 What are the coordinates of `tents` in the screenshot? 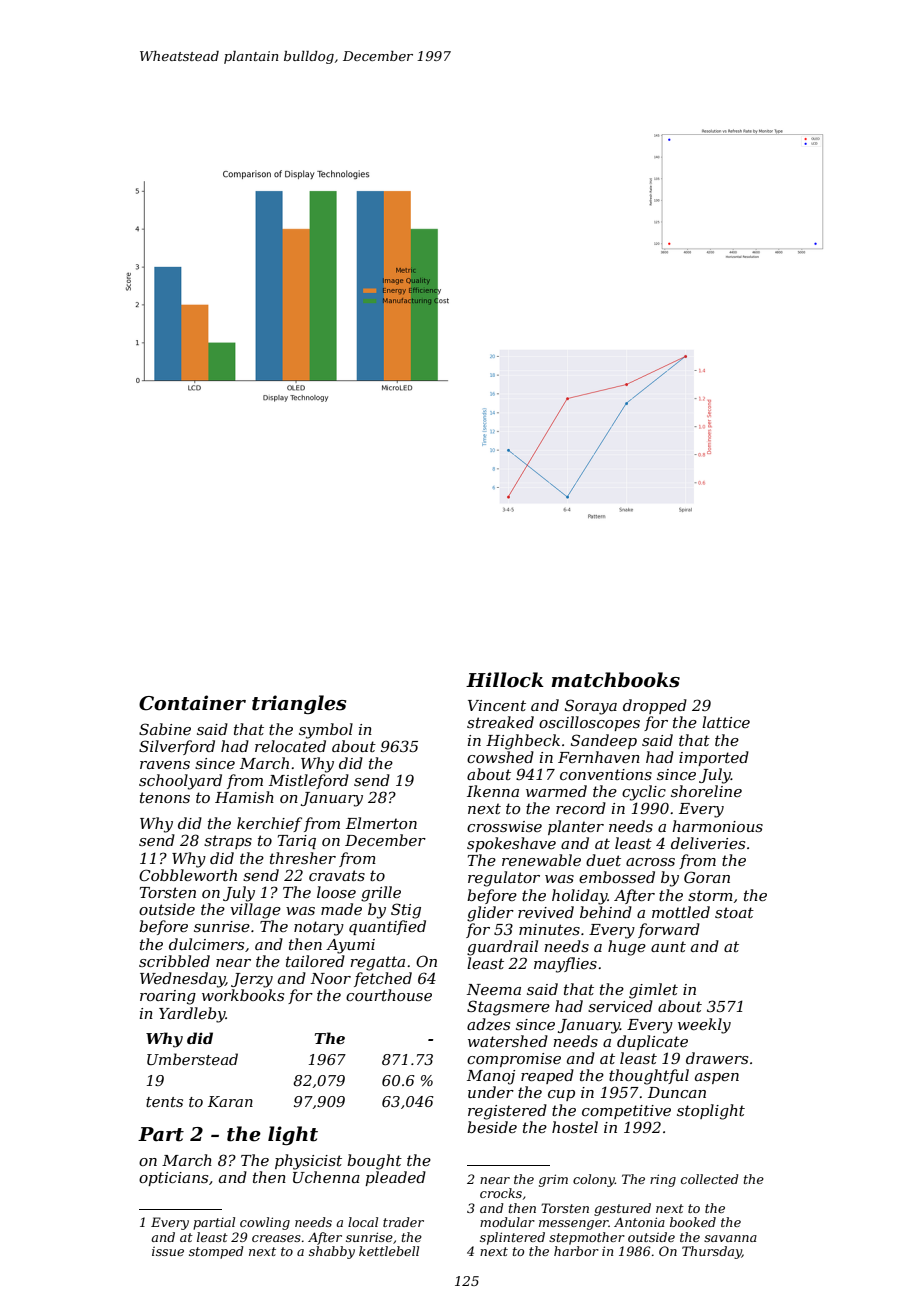 It's located at (164, 1102).
